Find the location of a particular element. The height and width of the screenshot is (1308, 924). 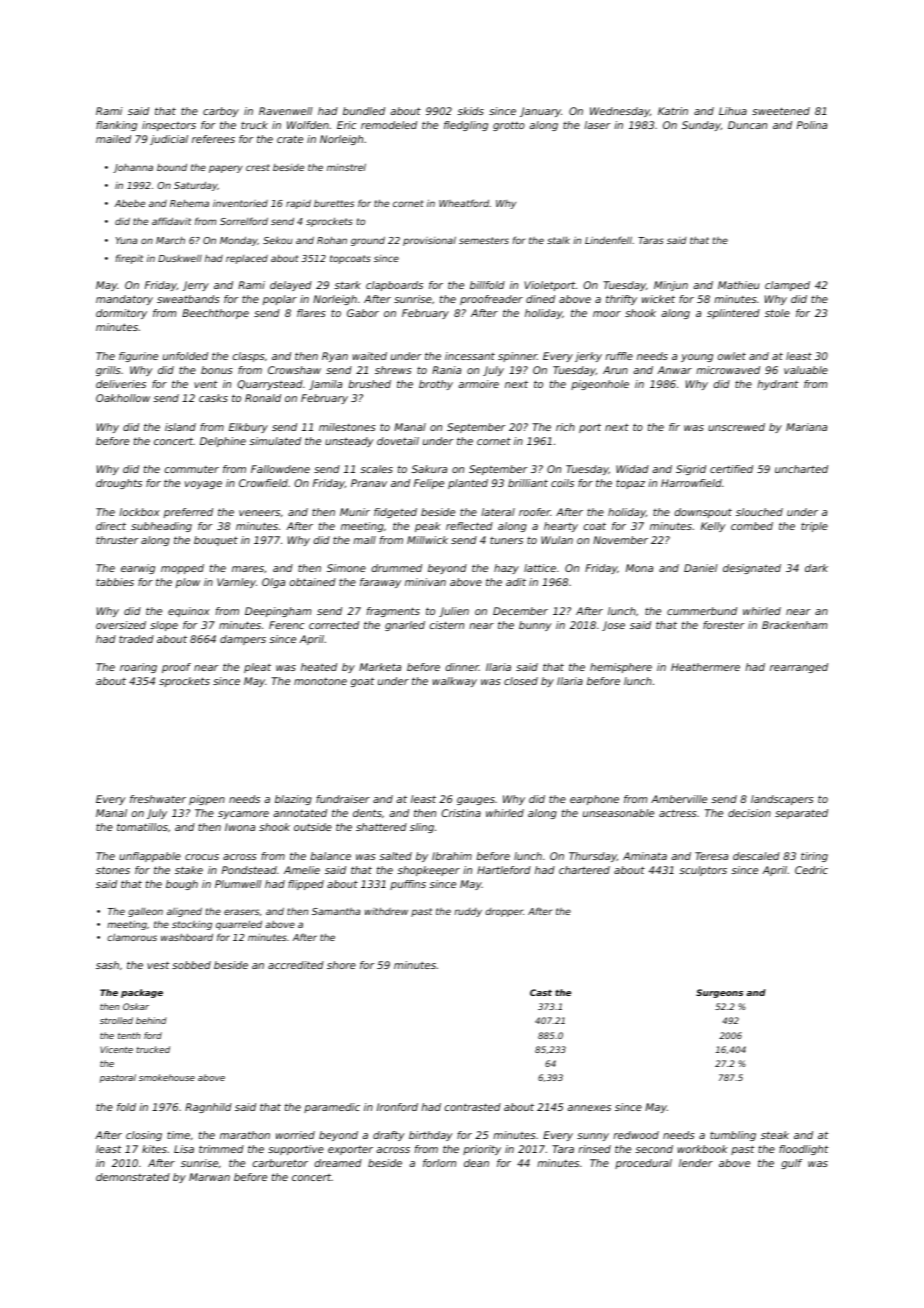

grotto is located at coordinates (509, 126).
